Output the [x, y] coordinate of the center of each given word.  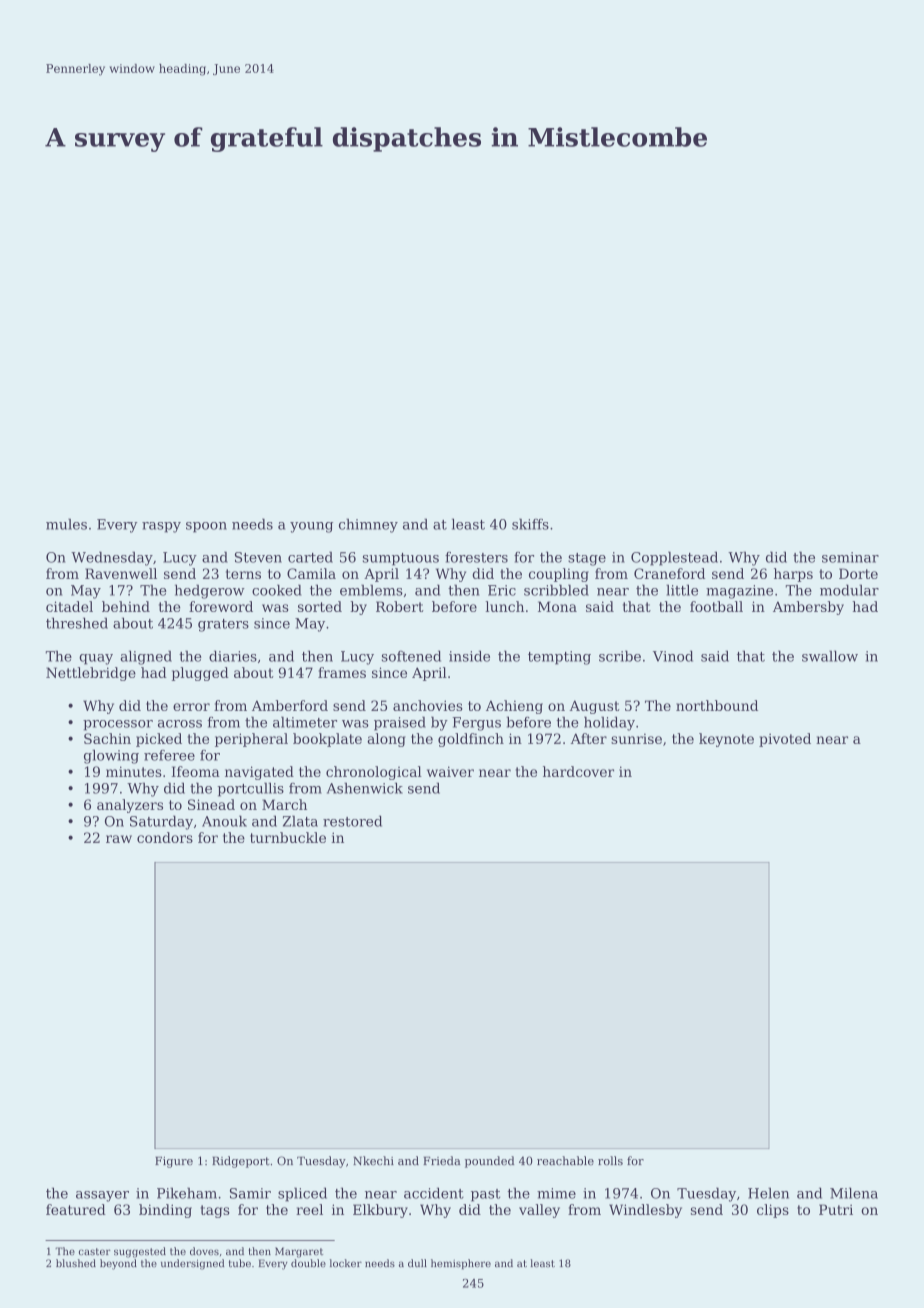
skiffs [530, 524]
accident [434, 1193]
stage [587, 559]
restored [352, 821]
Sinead [211, 804]
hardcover [578, 771]
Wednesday [112, 559]
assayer [102, 1196]
